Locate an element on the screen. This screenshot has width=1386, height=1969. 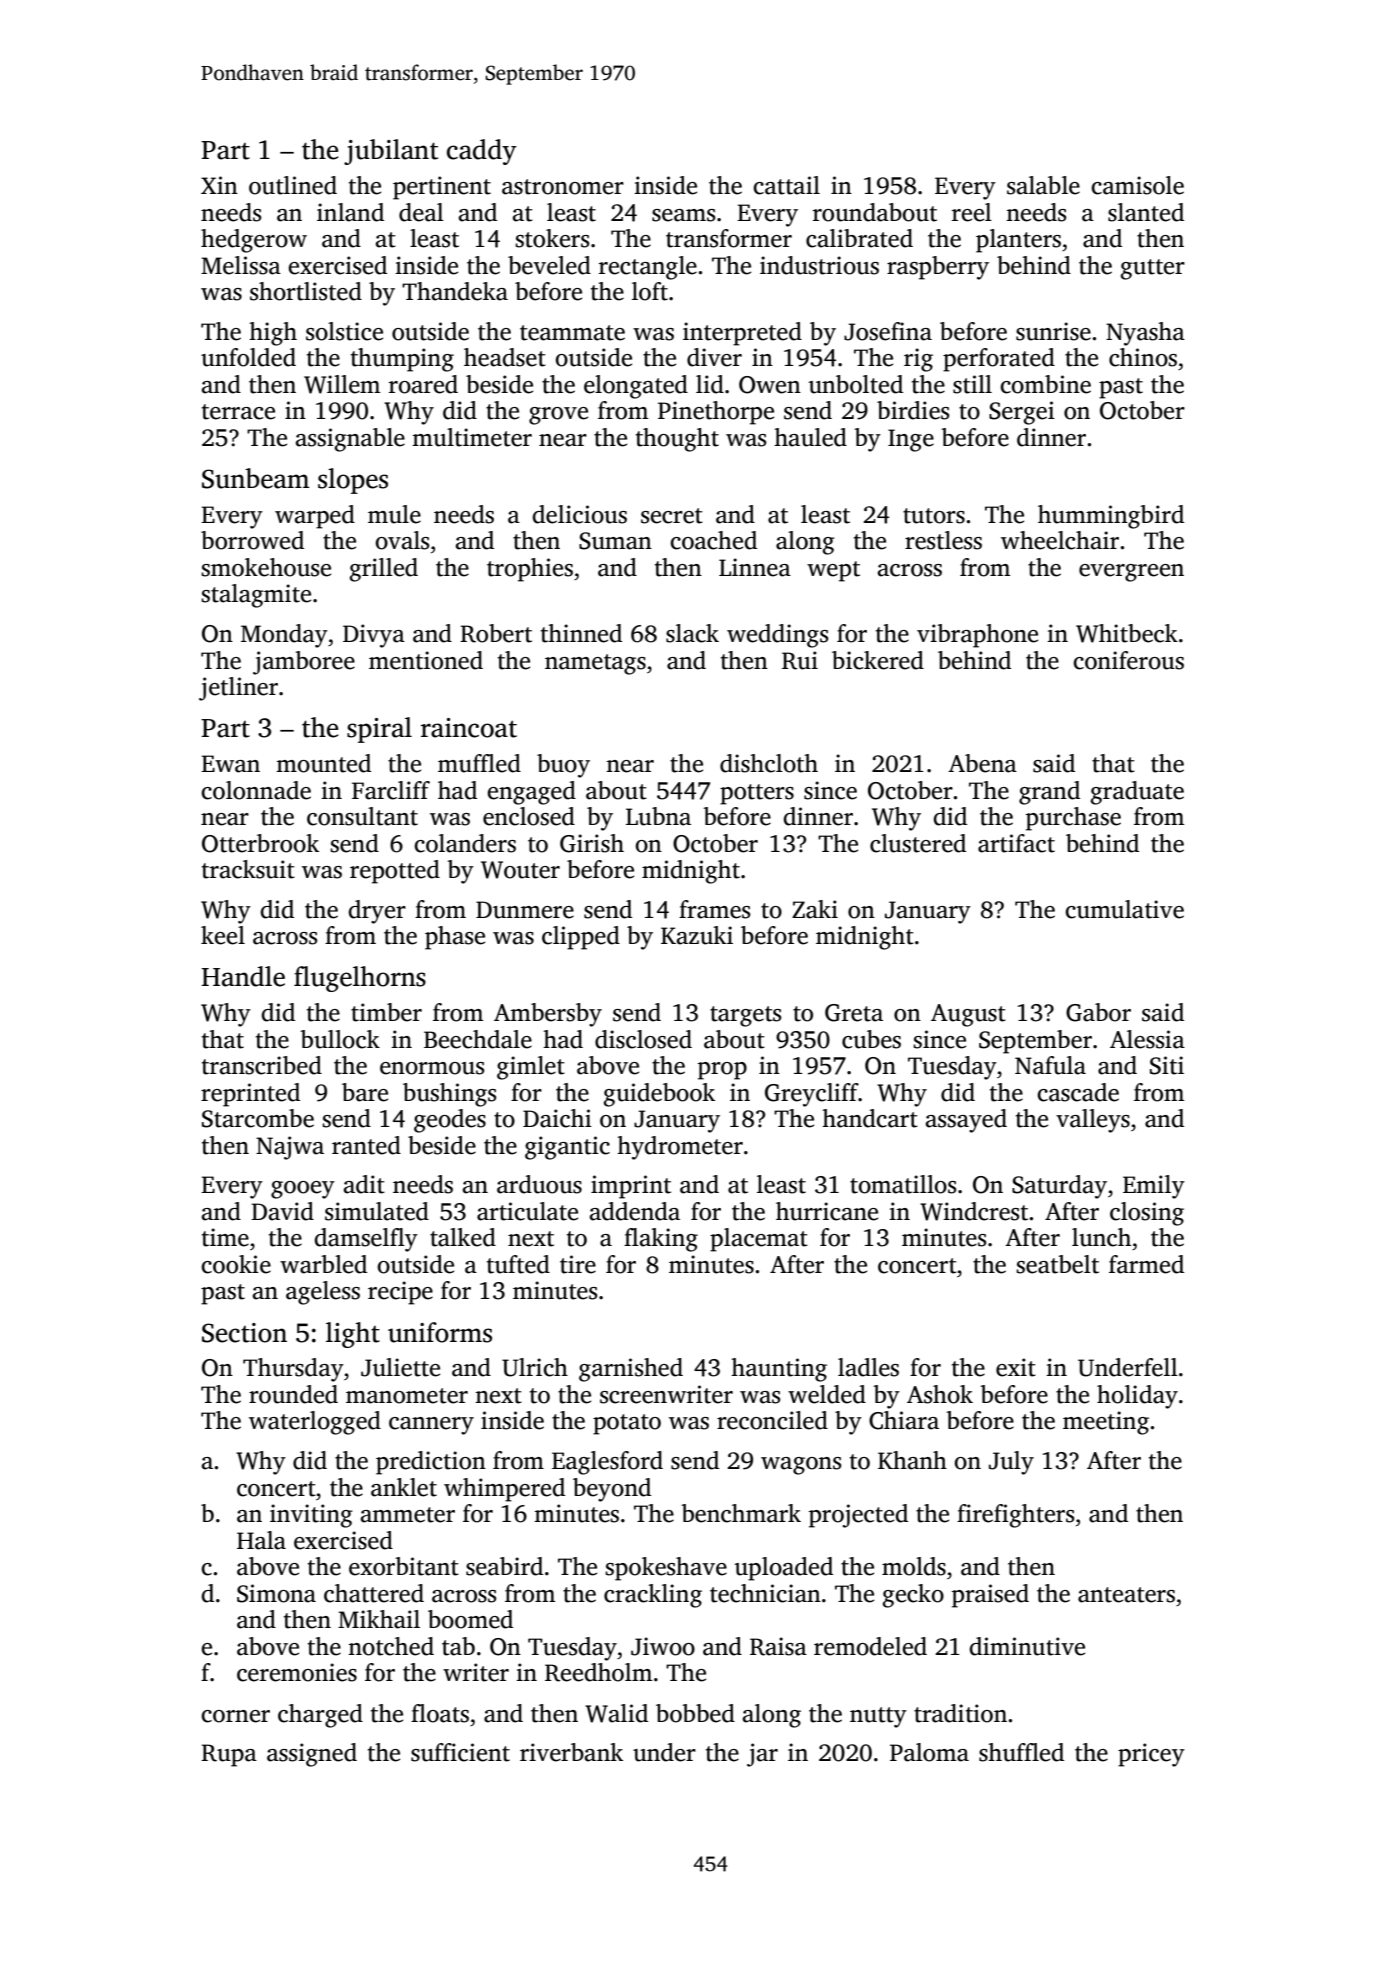
cattail is located at coordinates (786, 185).
